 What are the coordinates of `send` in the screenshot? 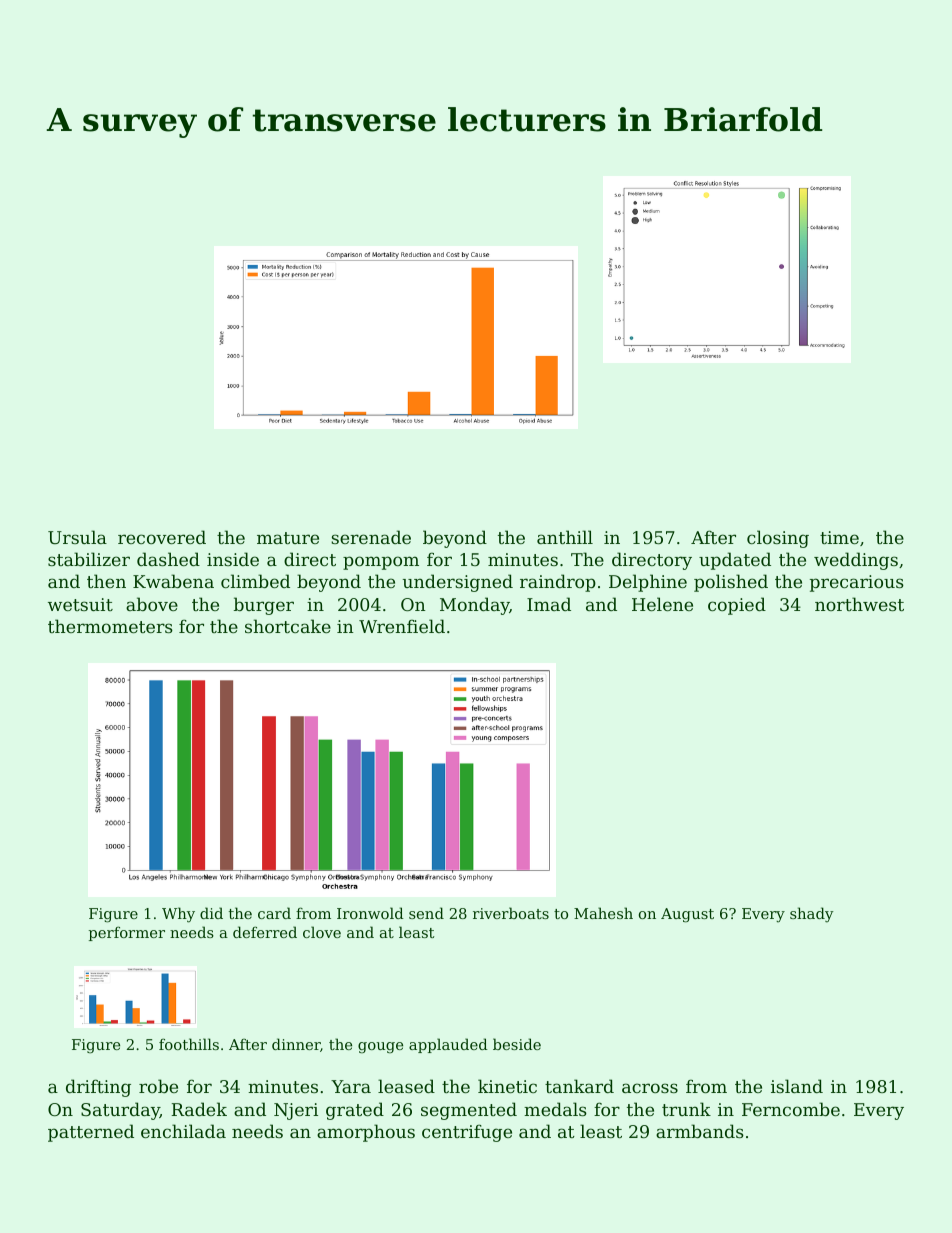 It's located at (426, 913).
